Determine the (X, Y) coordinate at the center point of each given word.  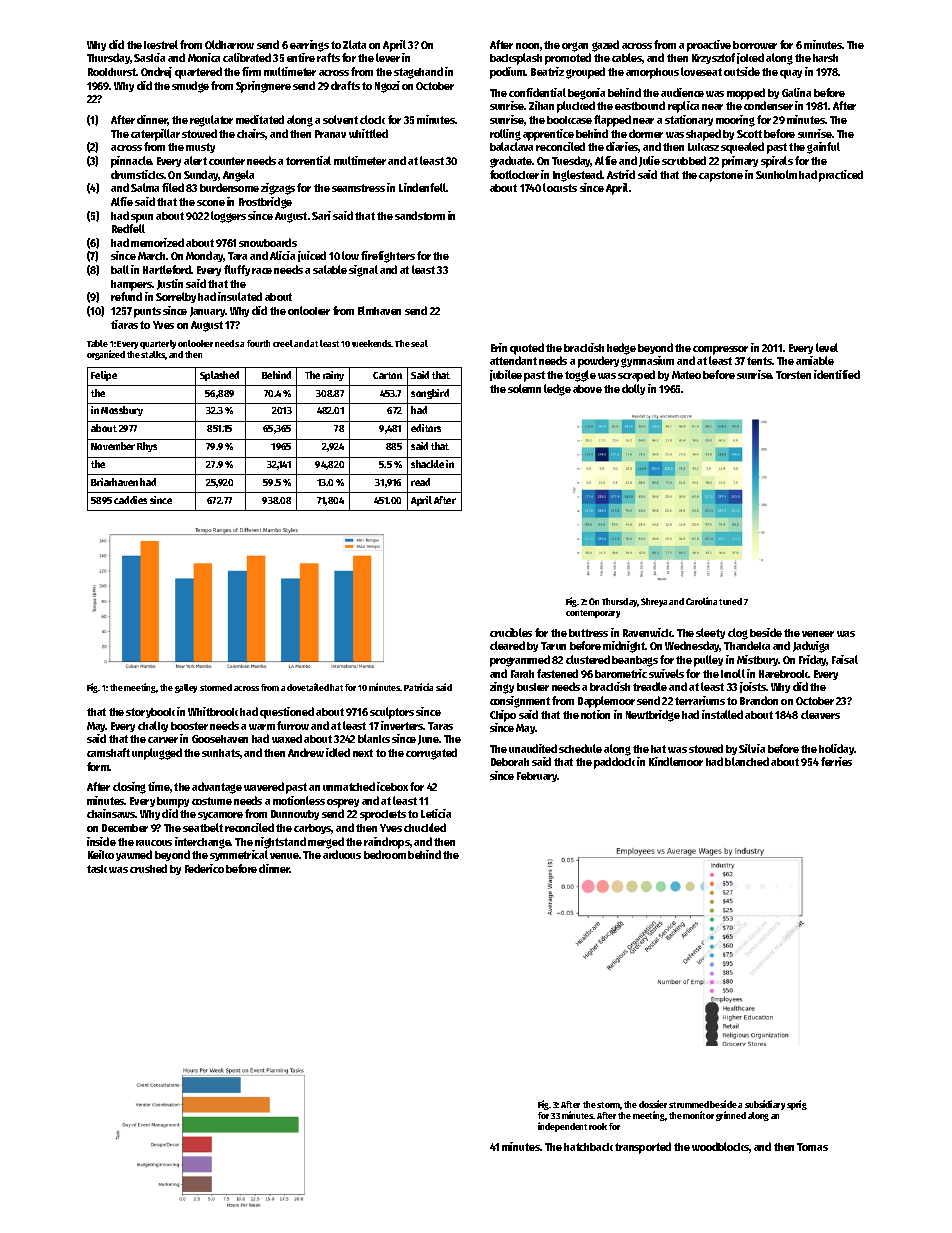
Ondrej (156, 72)
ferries (836, 761)
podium (508, 73)
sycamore (220, 816)
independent (562, 1127)
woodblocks (720, 1146)
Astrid (621, 174)
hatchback (588, 1147)
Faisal (845, 659)
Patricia (418, 687)
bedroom (385, 854)
